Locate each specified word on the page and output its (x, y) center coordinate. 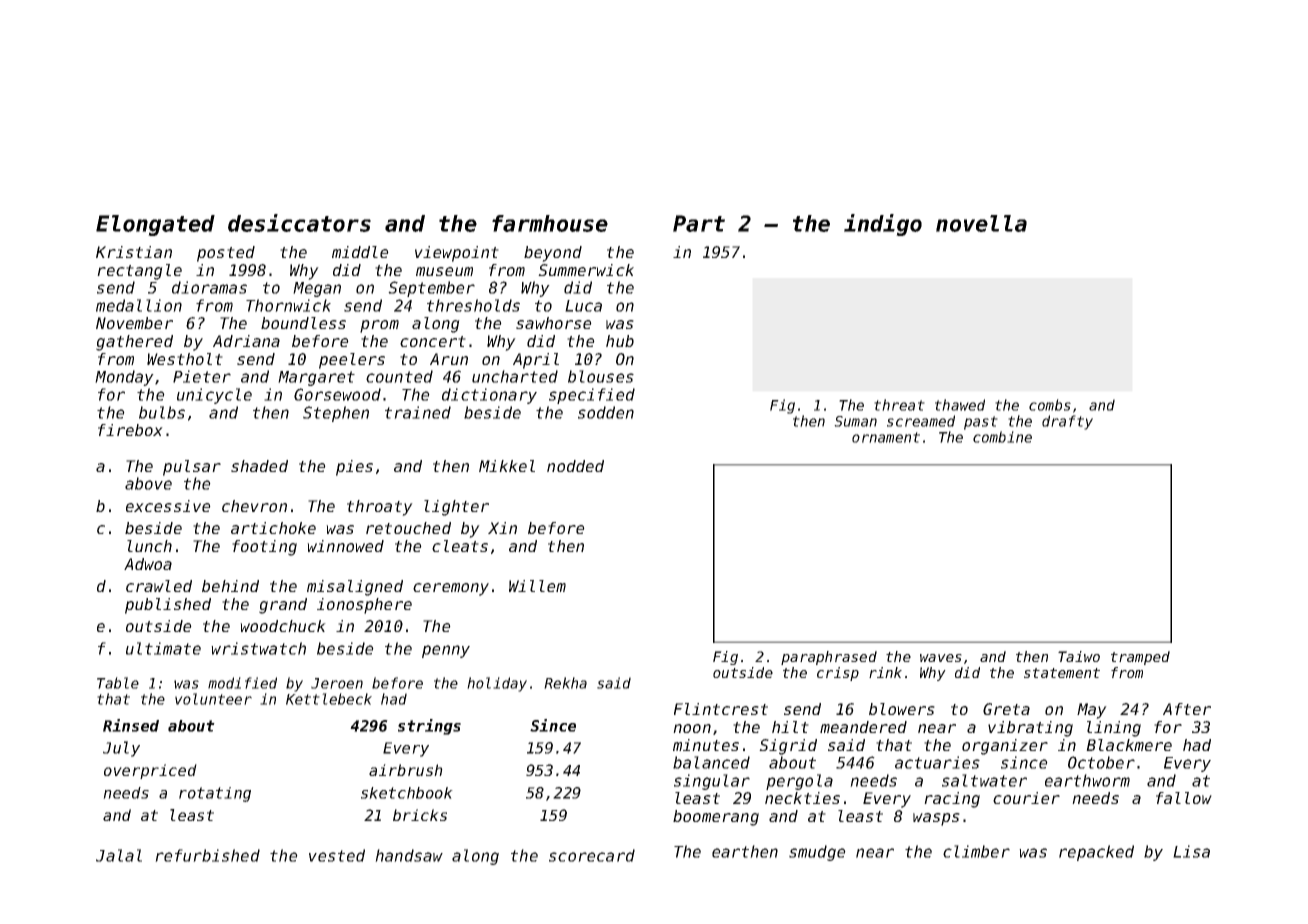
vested (337, 855)
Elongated (155, 225)
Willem (537, 586)
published (168, 606)
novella (981, 223)
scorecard (592, 855)
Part (699, 223)
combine (1002, 437)
